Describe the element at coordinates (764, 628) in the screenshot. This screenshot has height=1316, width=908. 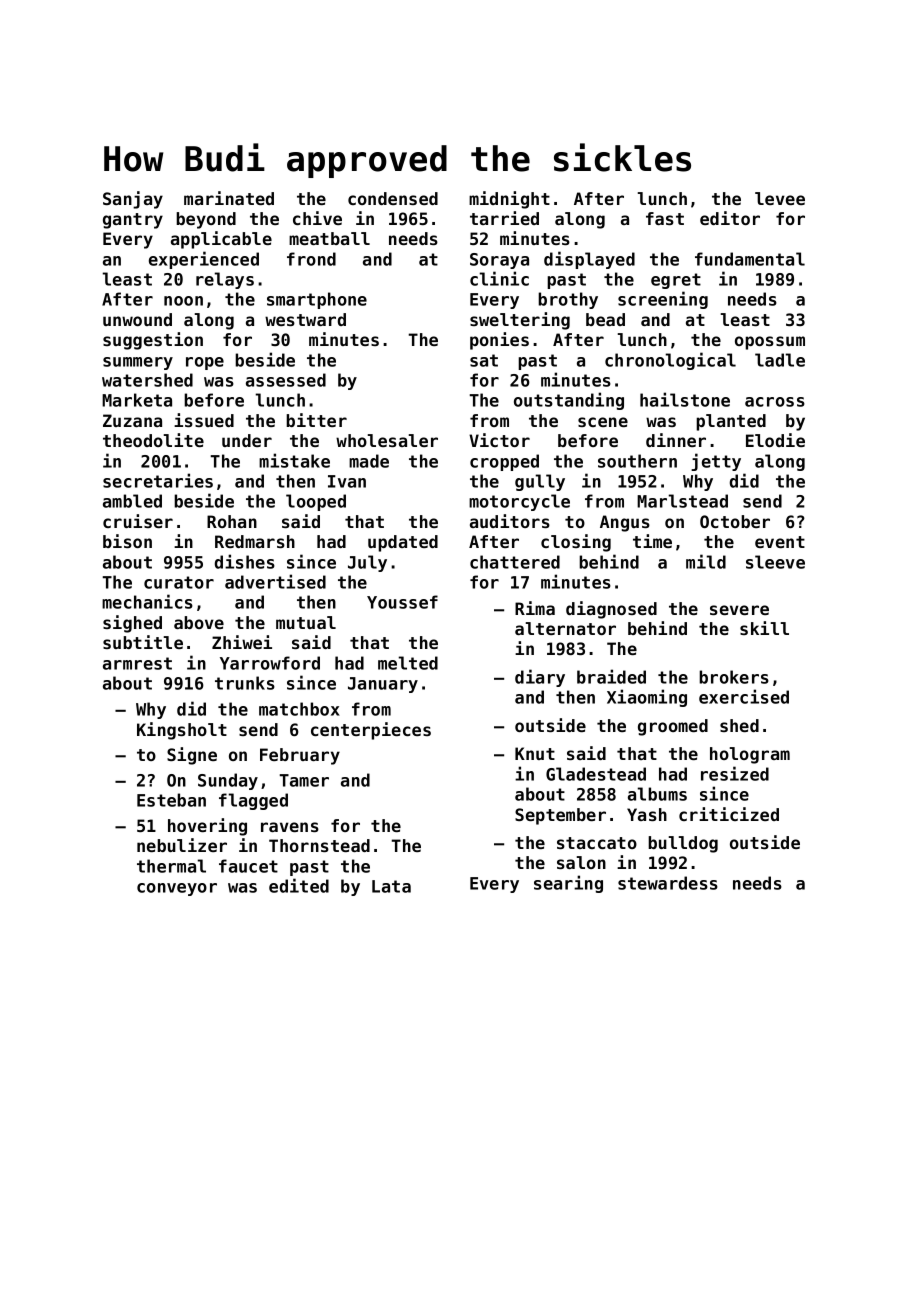
I see `skill` at that location.
